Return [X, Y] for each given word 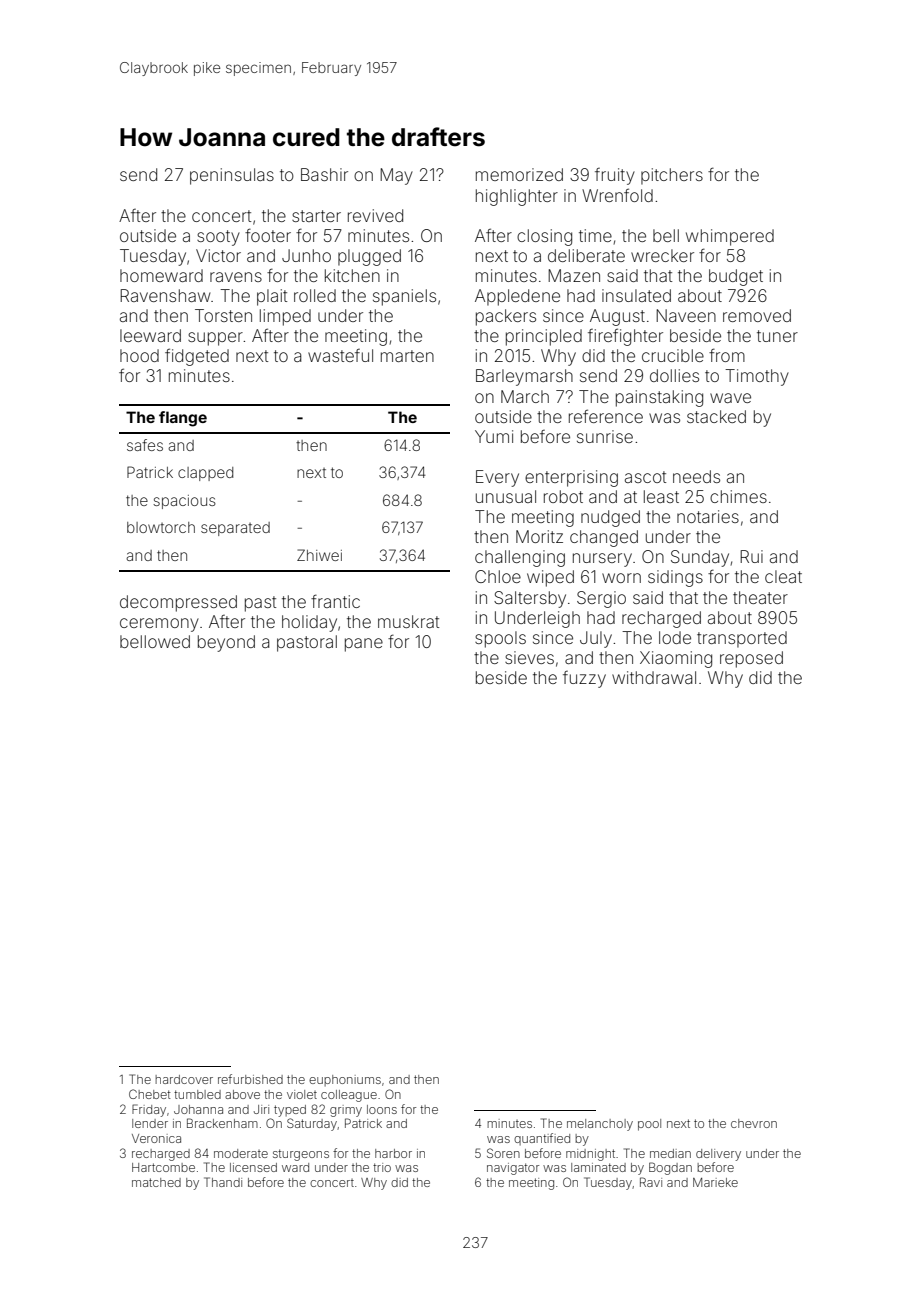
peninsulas [232, 176]
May [396, 176]
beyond [226, 643]
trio [382, 1167]
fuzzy [584, 679]
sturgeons [301, 1155]
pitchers [672, 176]
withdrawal [654, 677]
